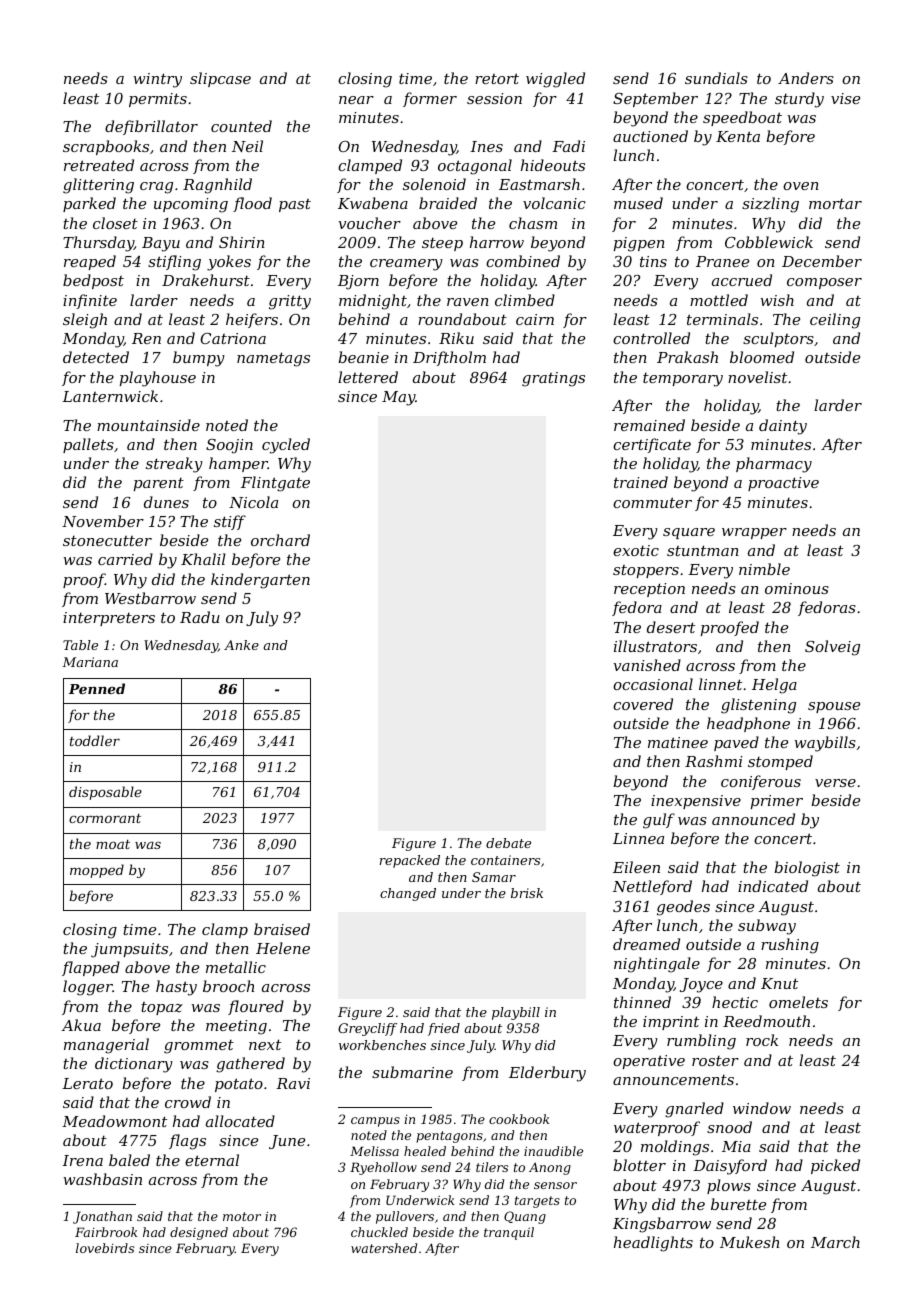 The image size is (924, 1308). I want to click on tranquil, so click(509, 1233).
